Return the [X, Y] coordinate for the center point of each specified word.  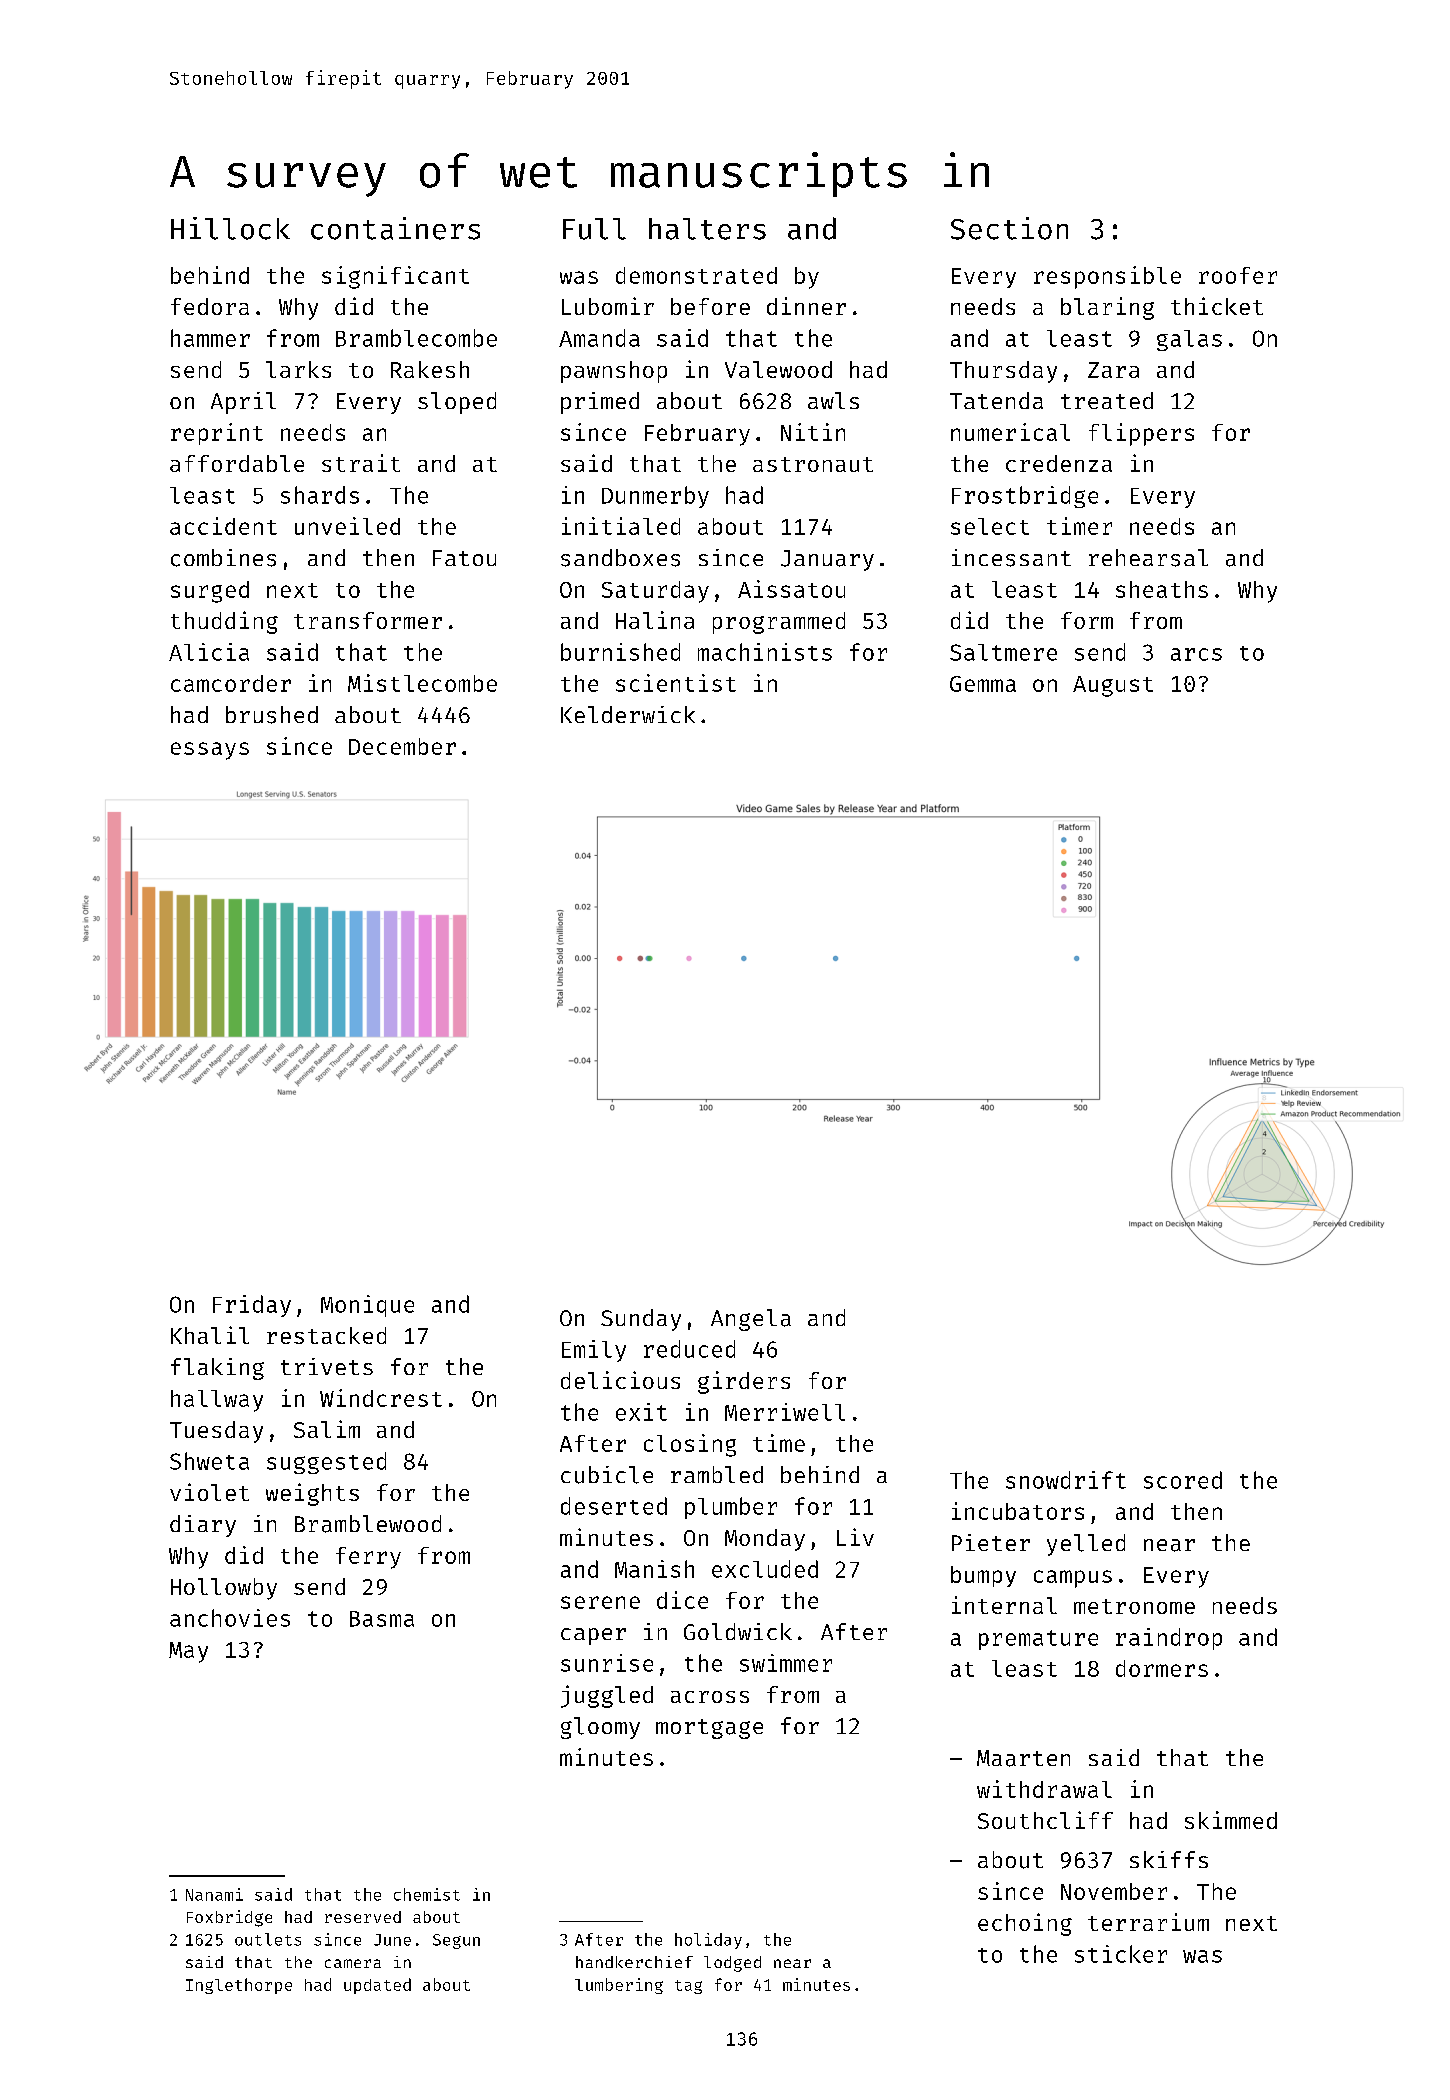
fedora [210, 306]
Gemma [983, 684]
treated [1107, 400]
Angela [751, 1320]
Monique [367, 1306]
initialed [621, 526]
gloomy [600, 1728]
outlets [268, 1939]
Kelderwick [628, 714]
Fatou [464, 558]
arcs [1196, 654]
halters [707, 229]
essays [210, 751]
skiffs [1169, 1859]
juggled [607, 1696]
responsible [1107, 277]
